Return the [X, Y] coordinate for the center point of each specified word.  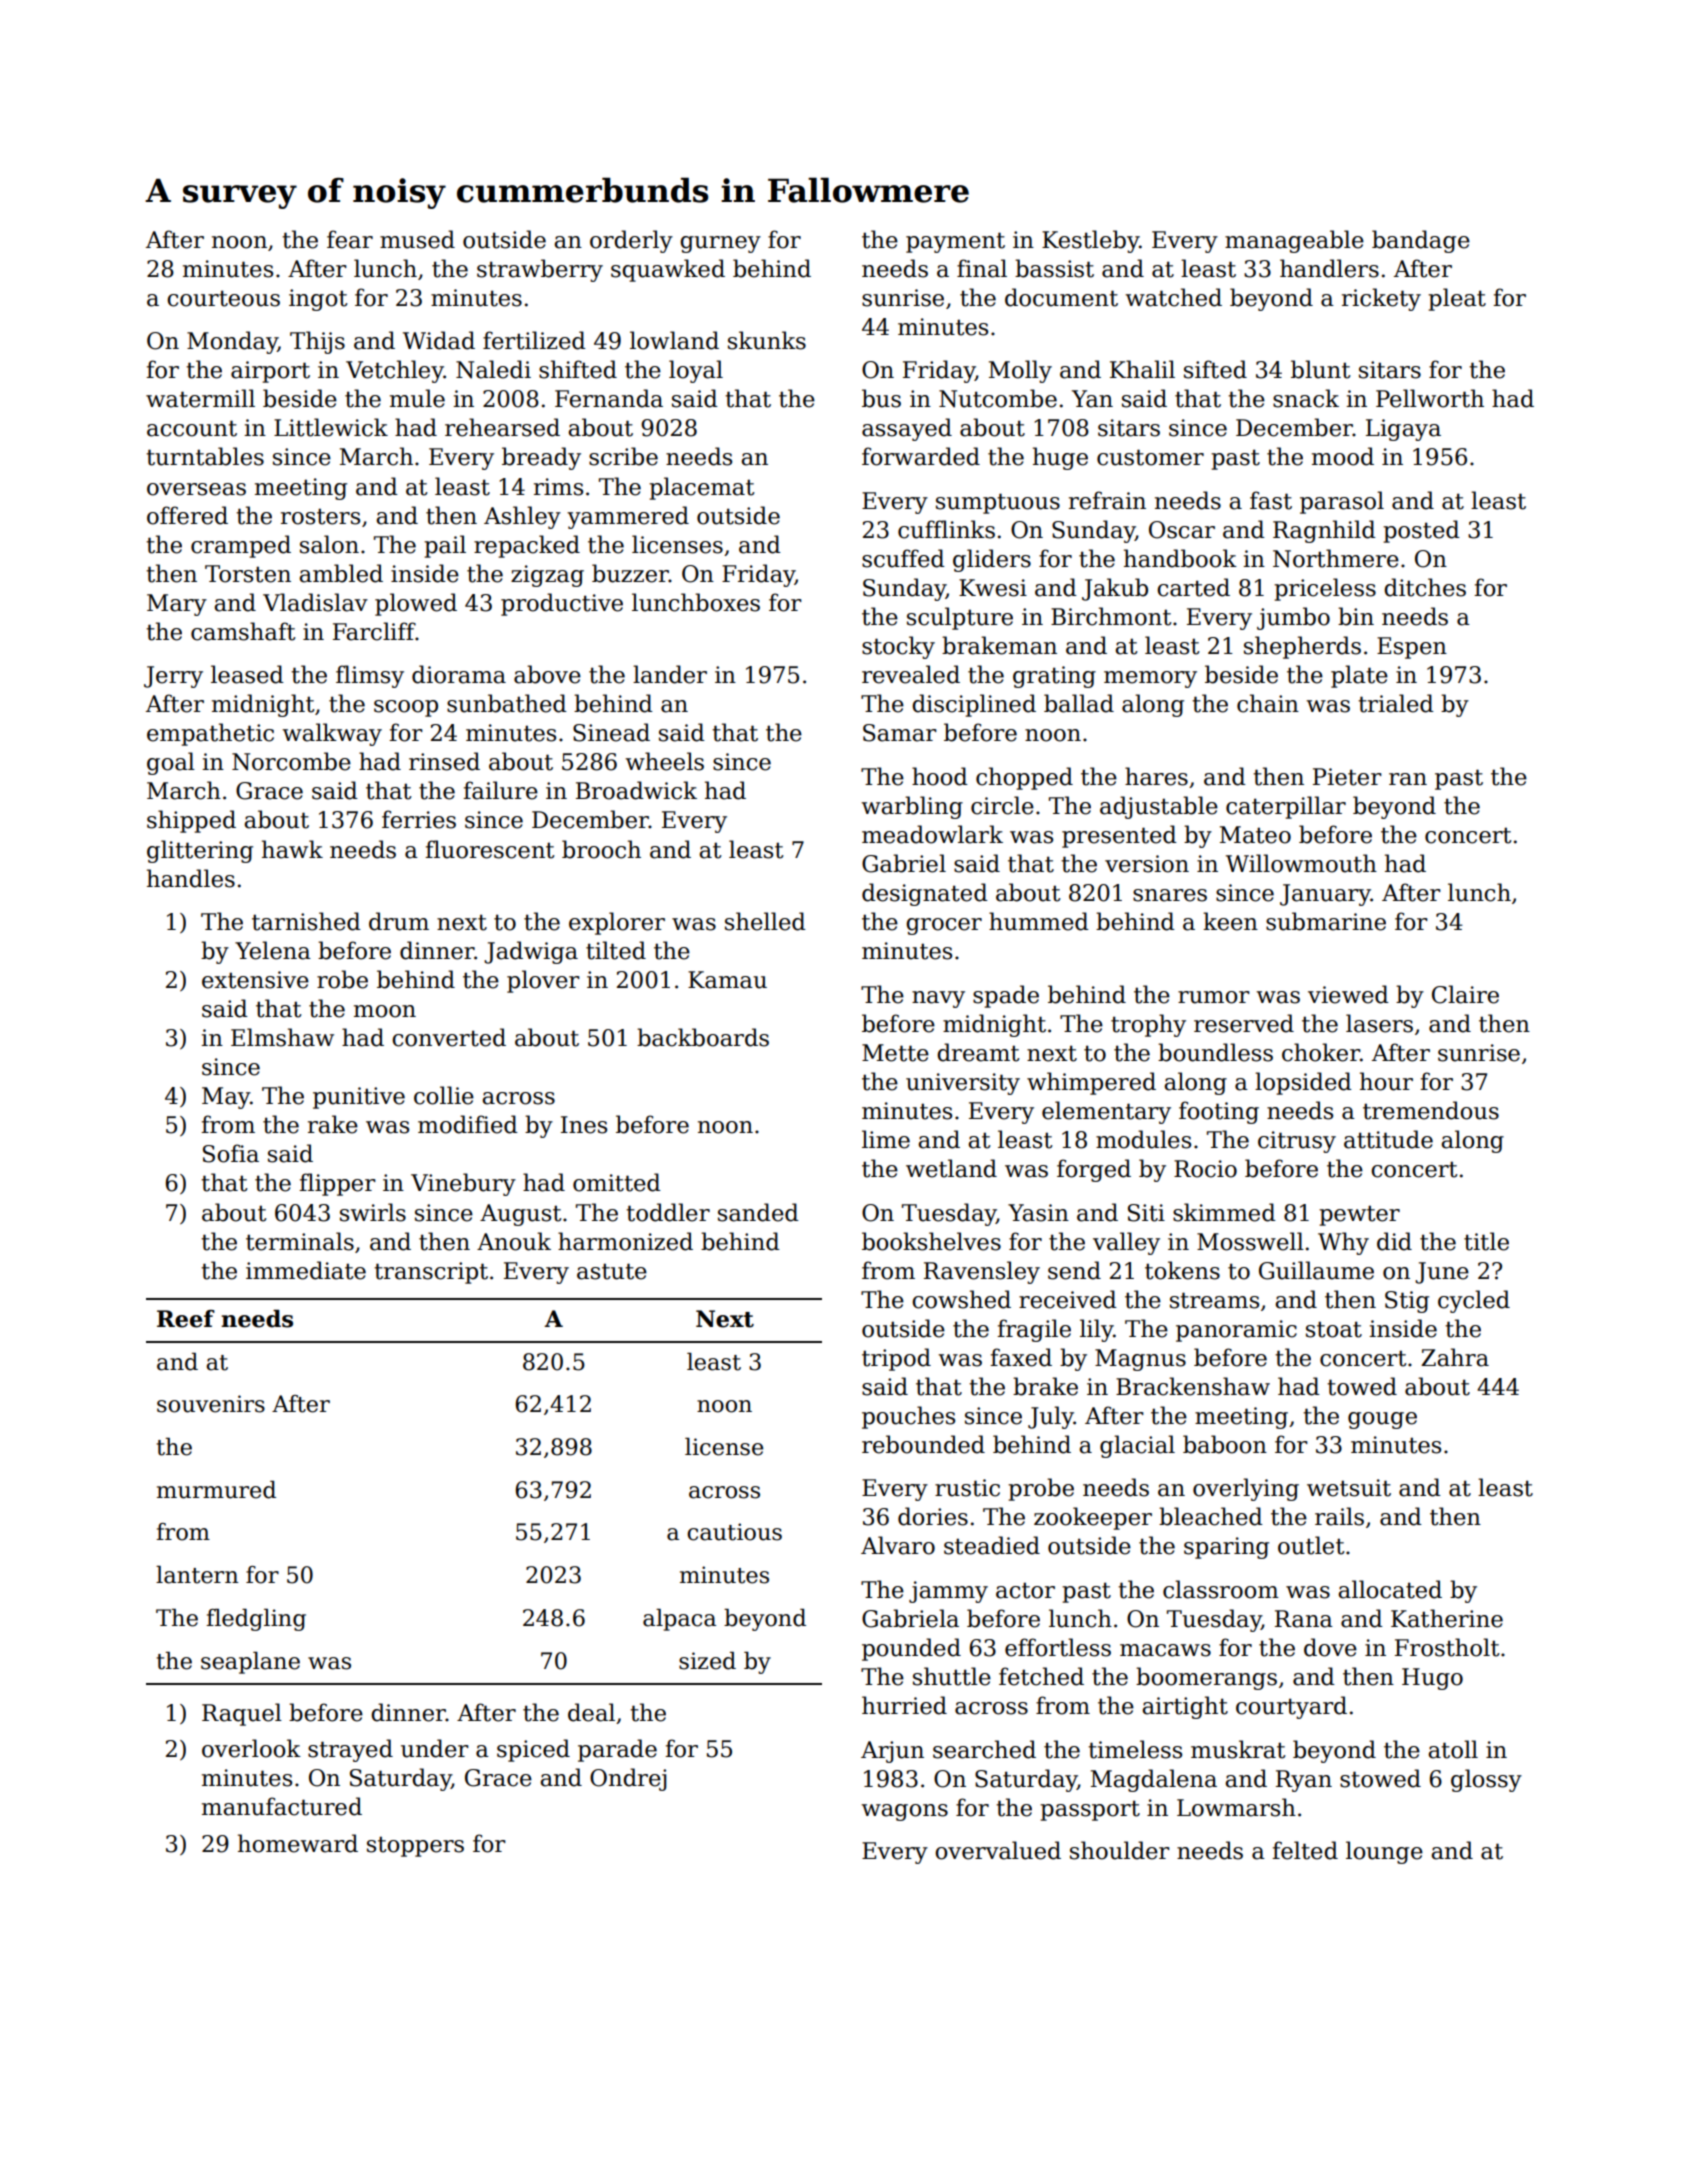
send [1074, 1270]
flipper [337, 1184]
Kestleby [1090, 241]
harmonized [625, 1241]
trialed [1396, 703]
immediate [306, 1270]
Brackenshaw [1193, 1386]
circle [1002, 805]
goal [171, 763]
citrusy [1297, 1142]
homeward [298, 1843]
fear [350, 239]
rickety [1381, 299]
